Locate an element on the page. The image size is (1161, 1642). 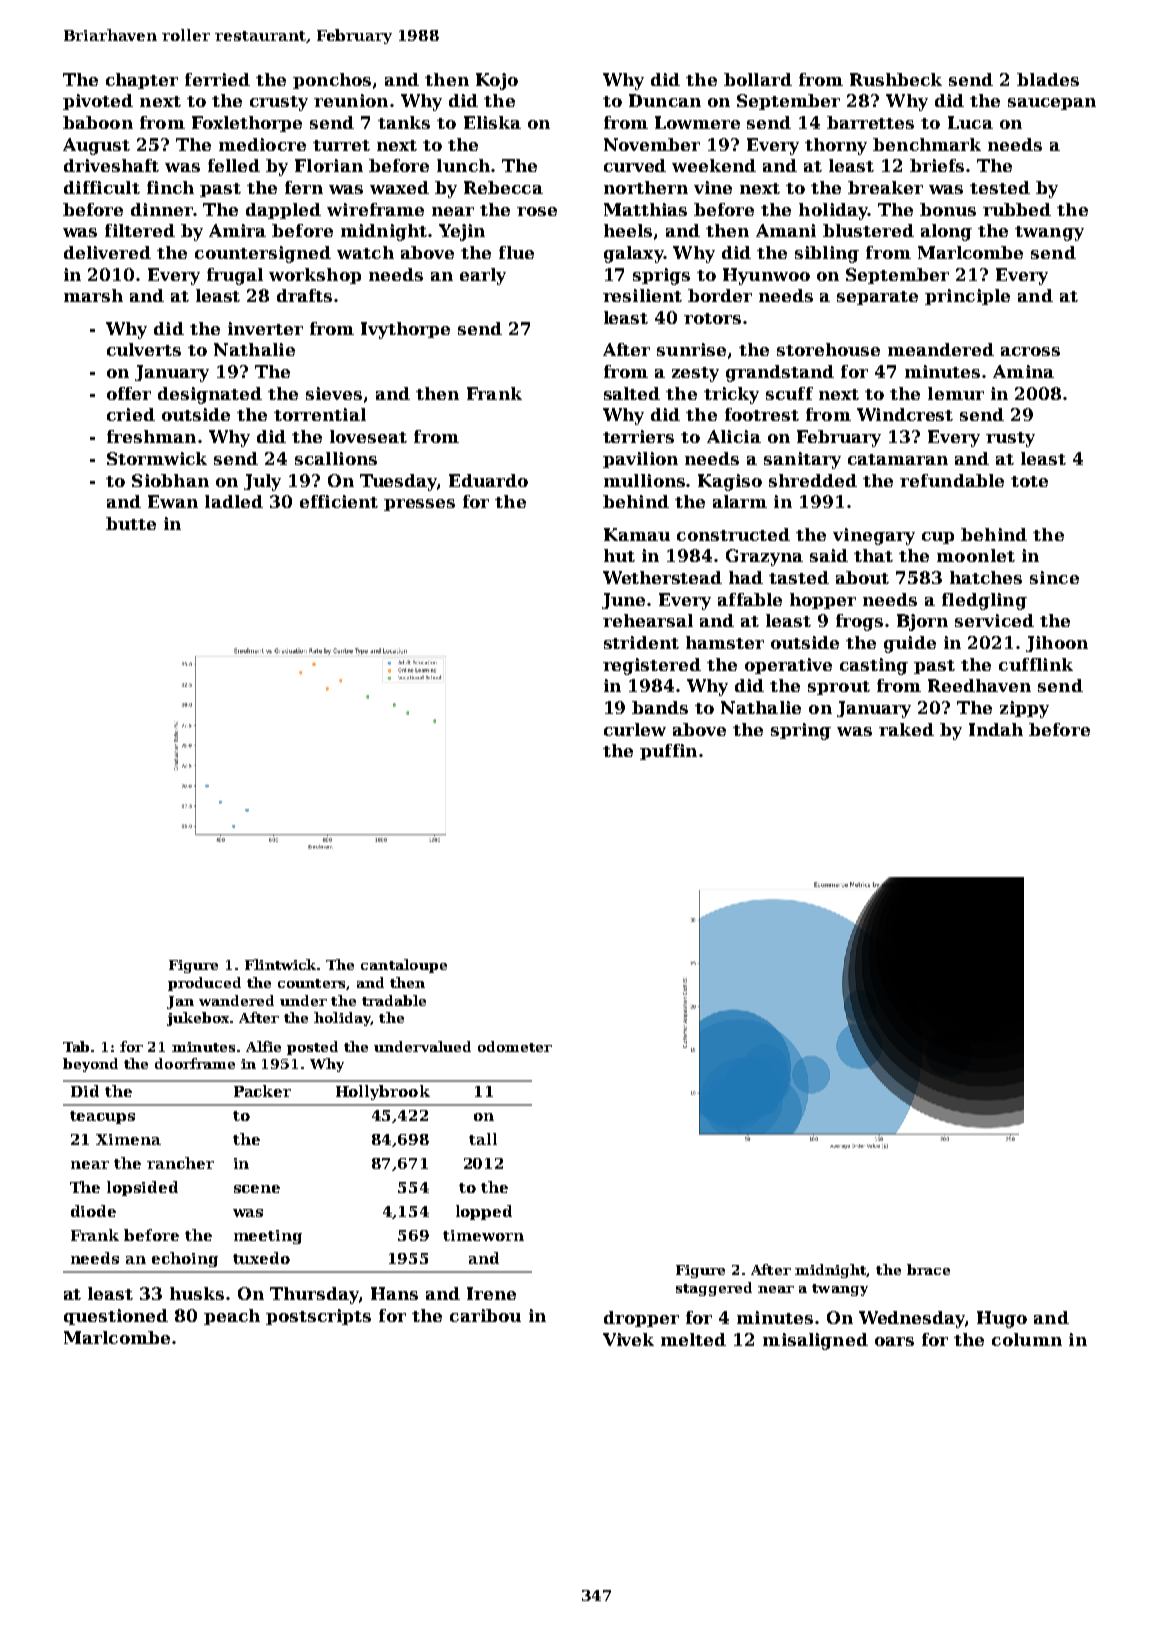
presses is located at coordinates (419, 505).
